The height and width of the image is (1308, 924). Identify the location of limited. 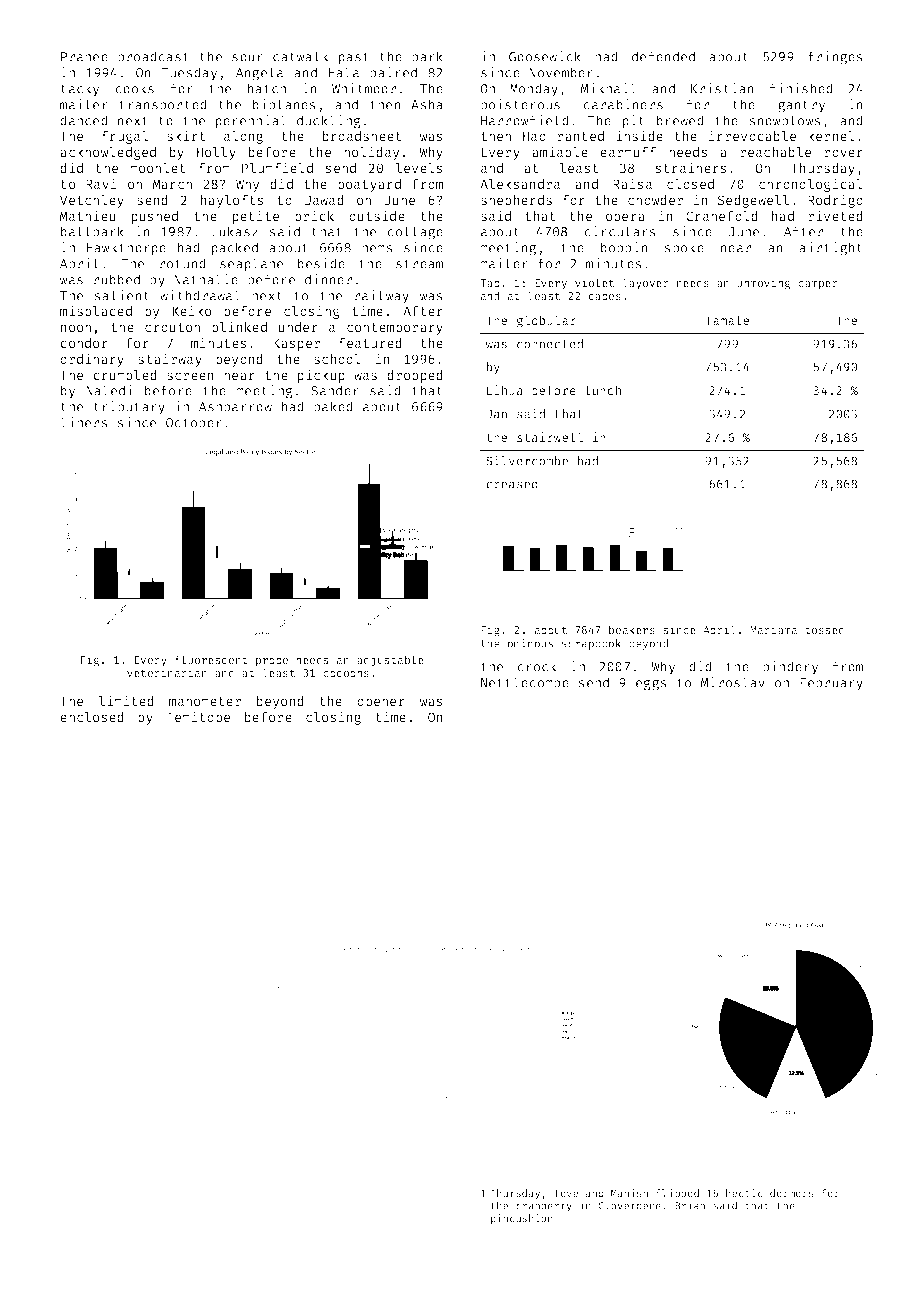
(126, 700).
